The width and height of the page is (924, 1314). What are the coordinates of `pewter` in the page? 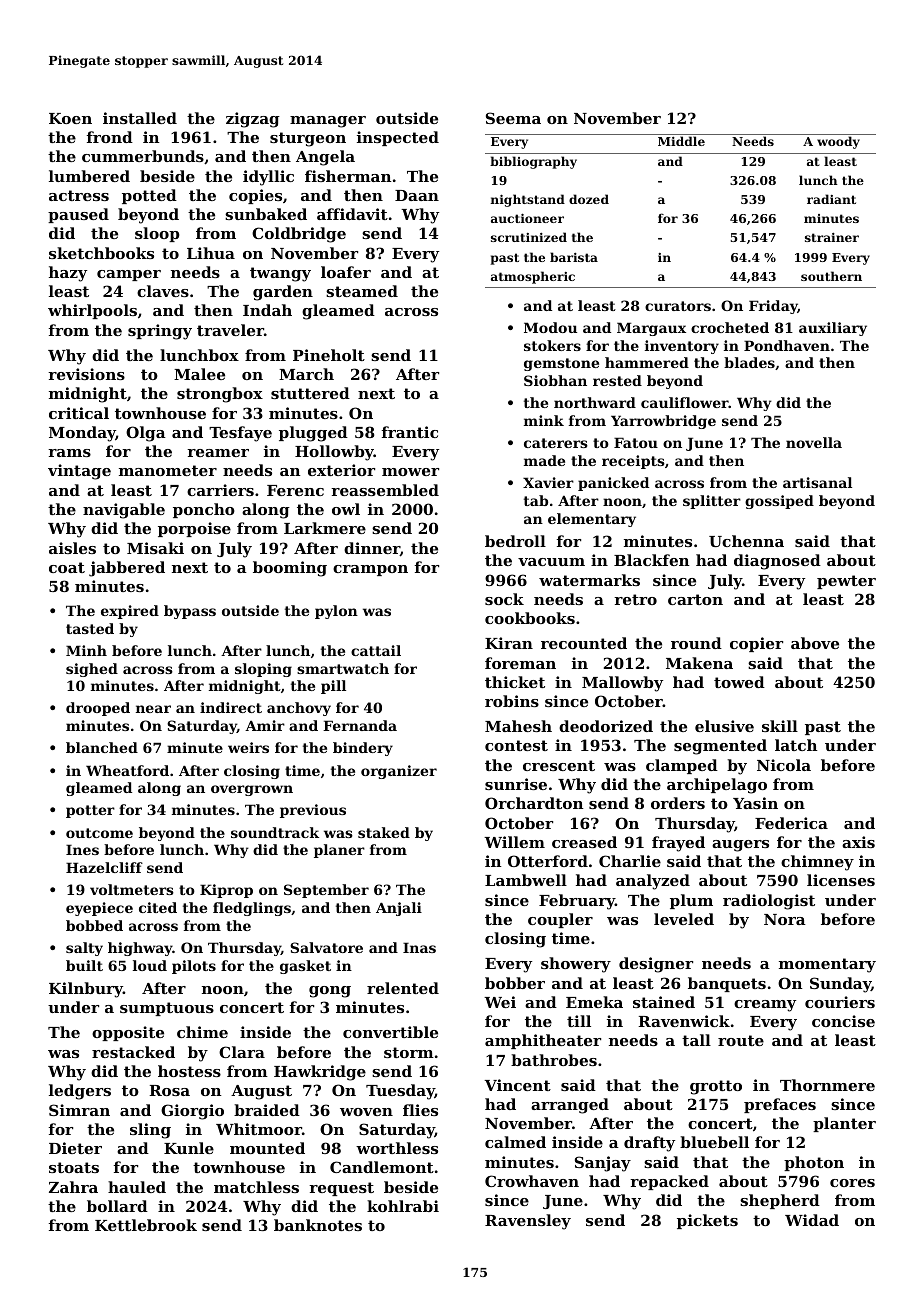 It's located at (846, 582).
